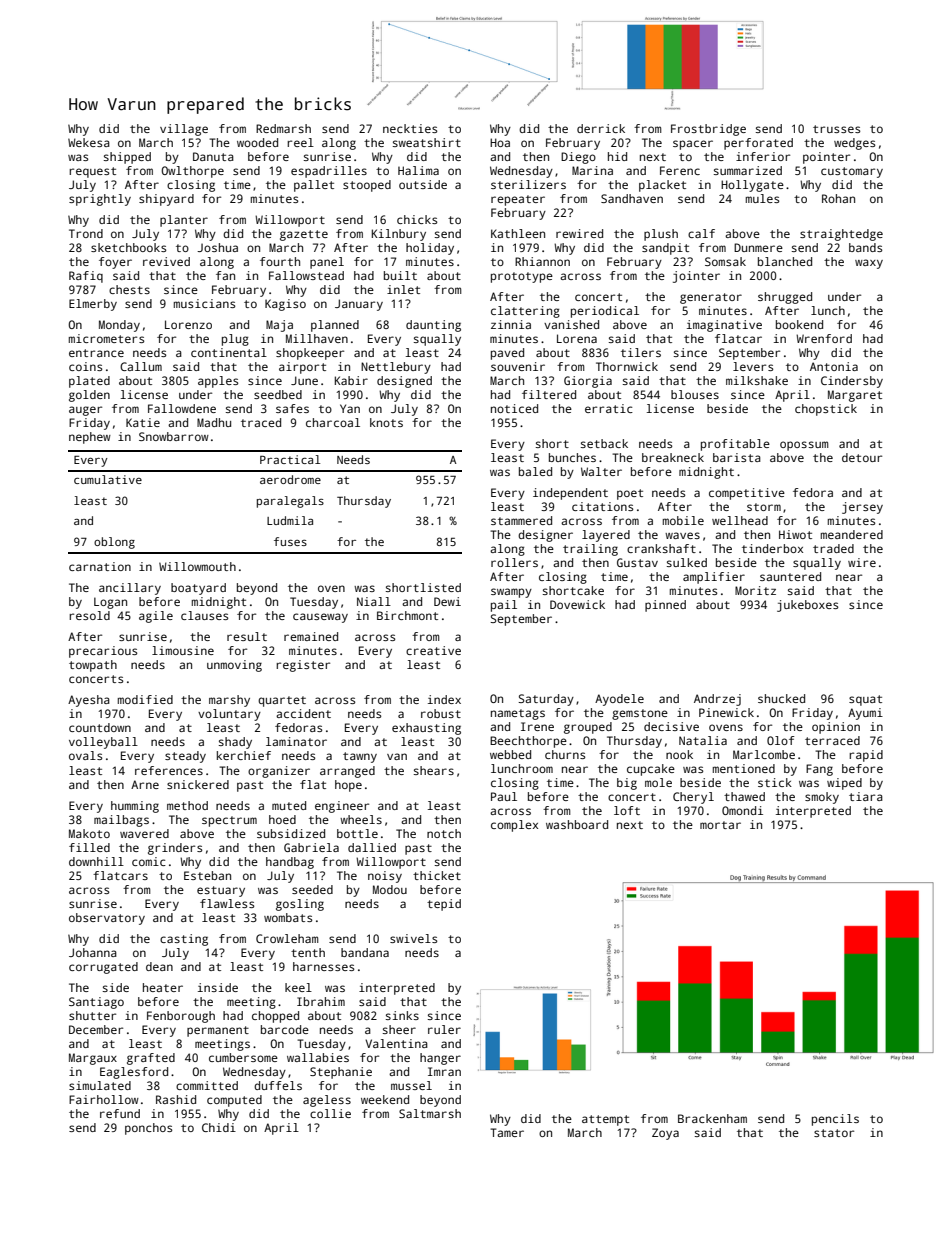  Describe the element at coordinates (148, 1129) in the screenshot. I see `ponchos` at that location.
